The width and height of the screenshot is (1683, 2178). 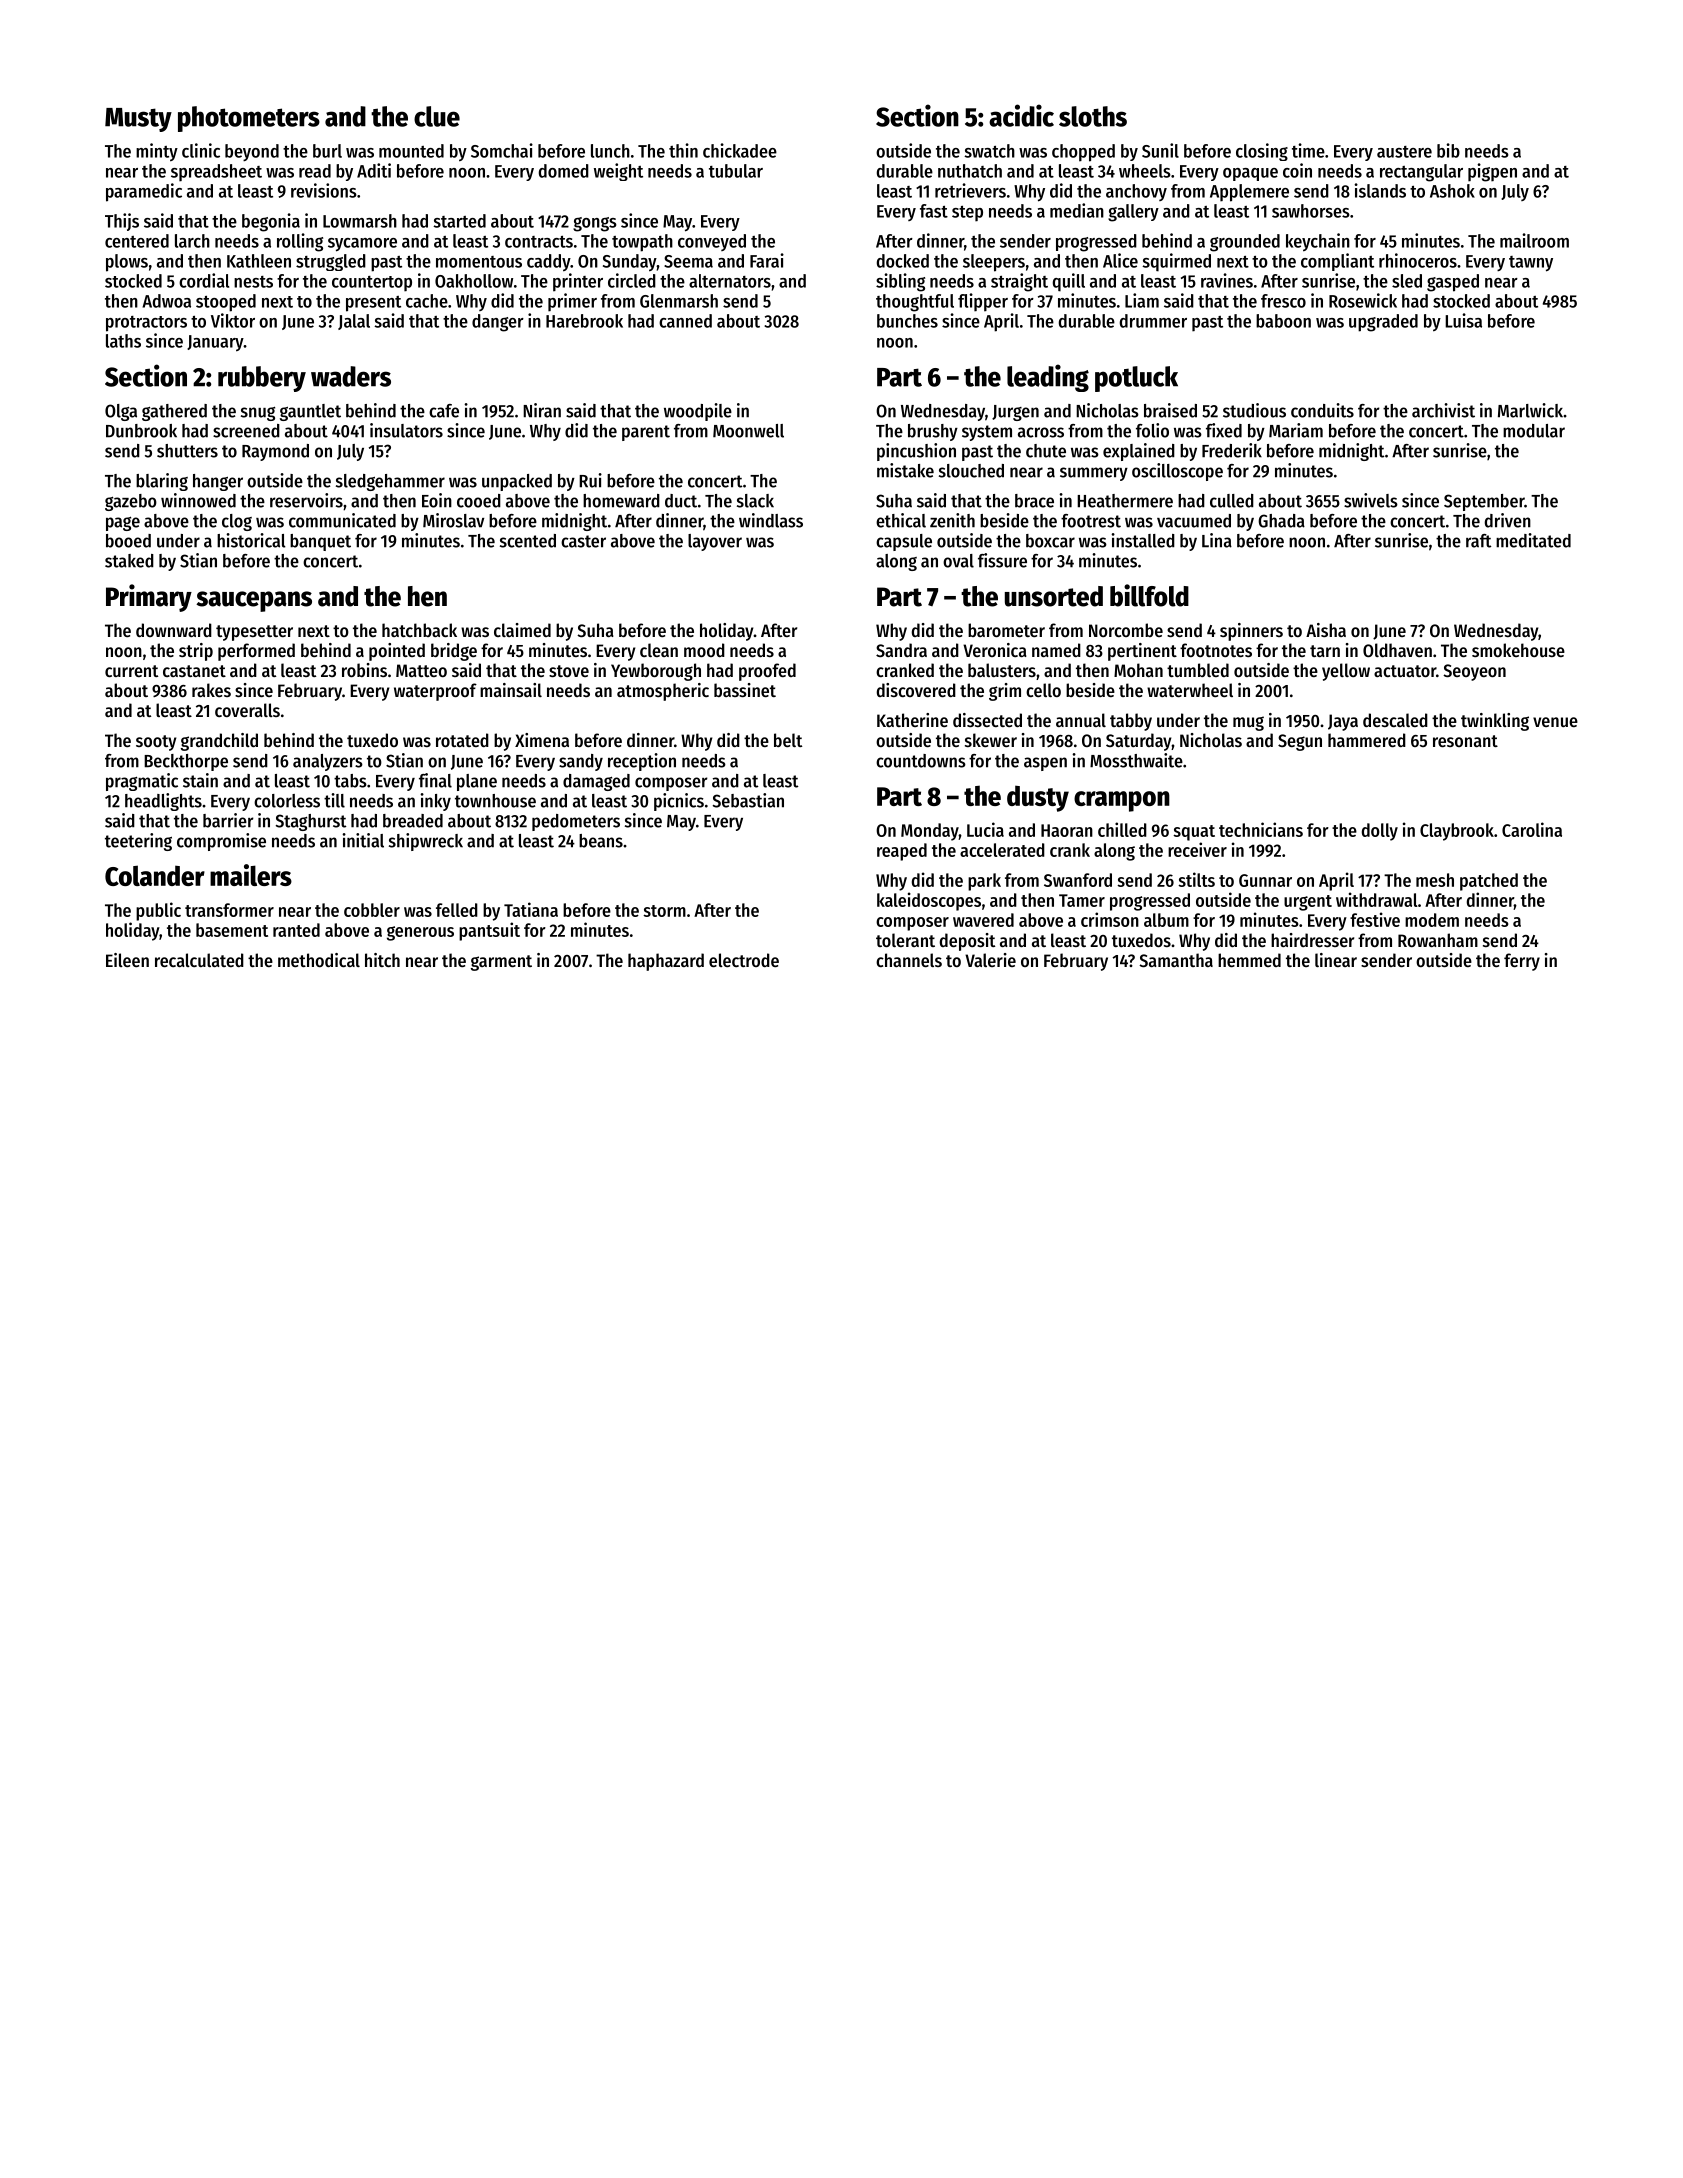 I want to click on transformer, so click(x=229, y=910).
